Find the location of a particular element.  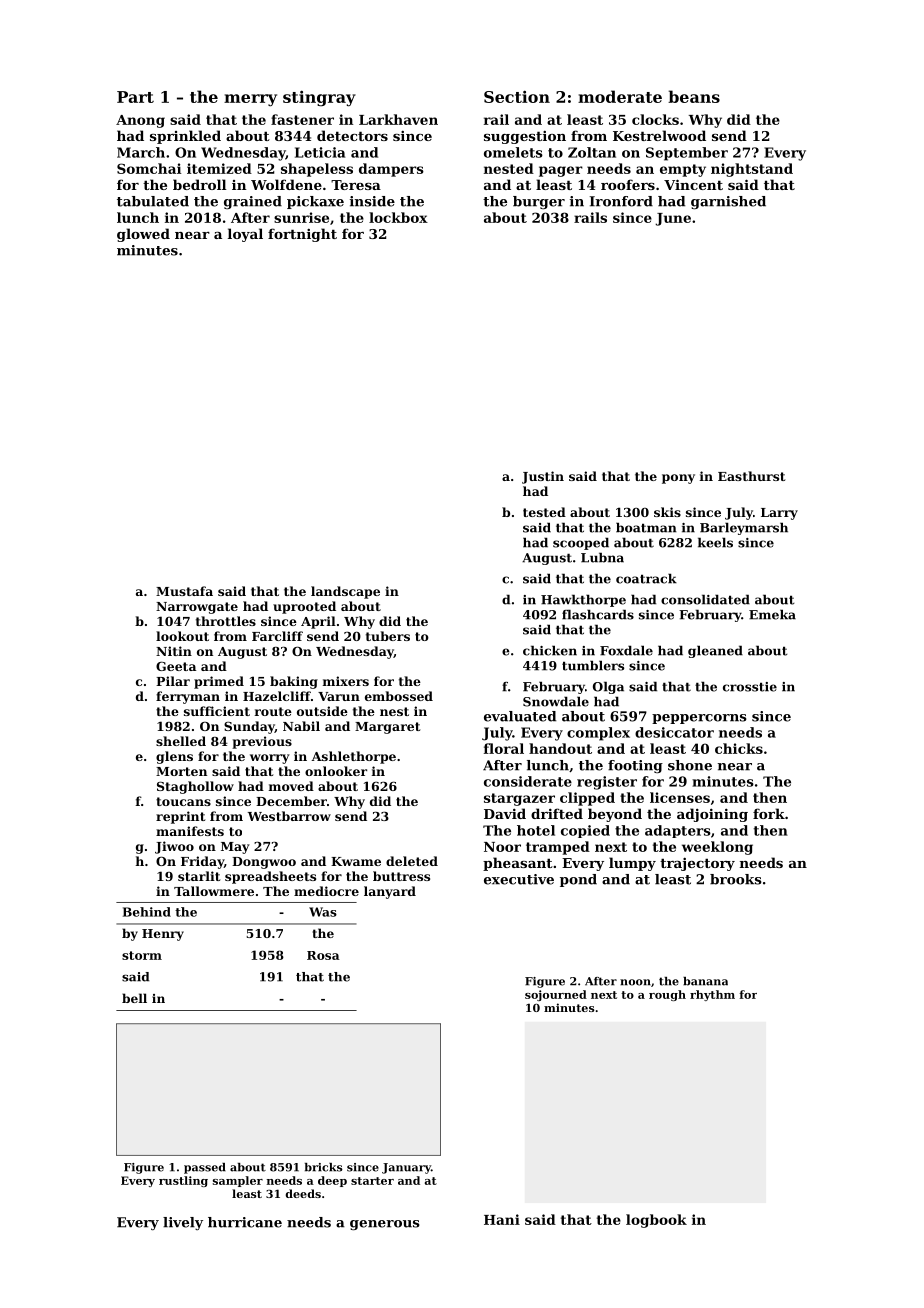

tubers is located at coordinates (388, 636).
